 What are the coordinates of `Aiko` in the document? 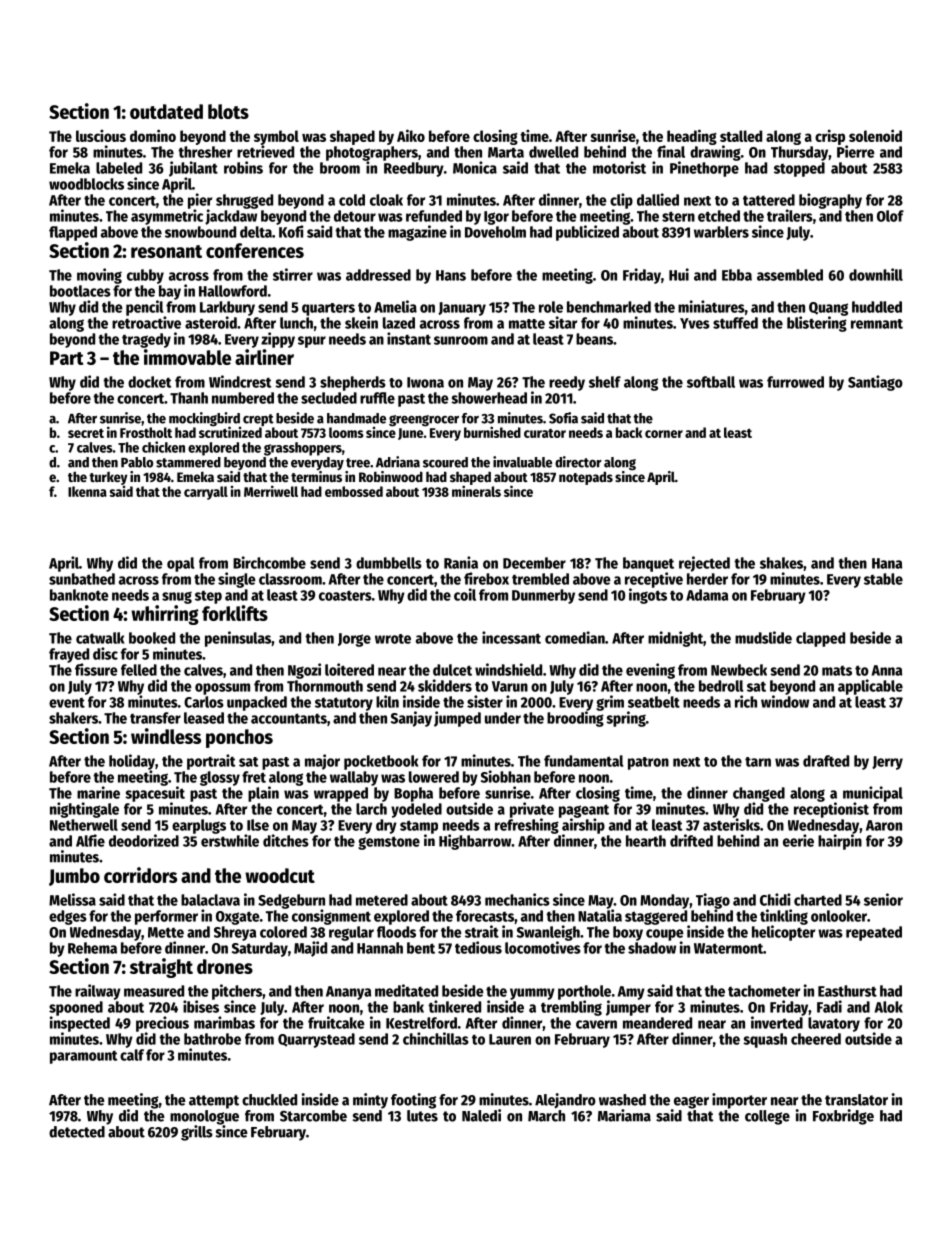 It's located at (411, 135).
